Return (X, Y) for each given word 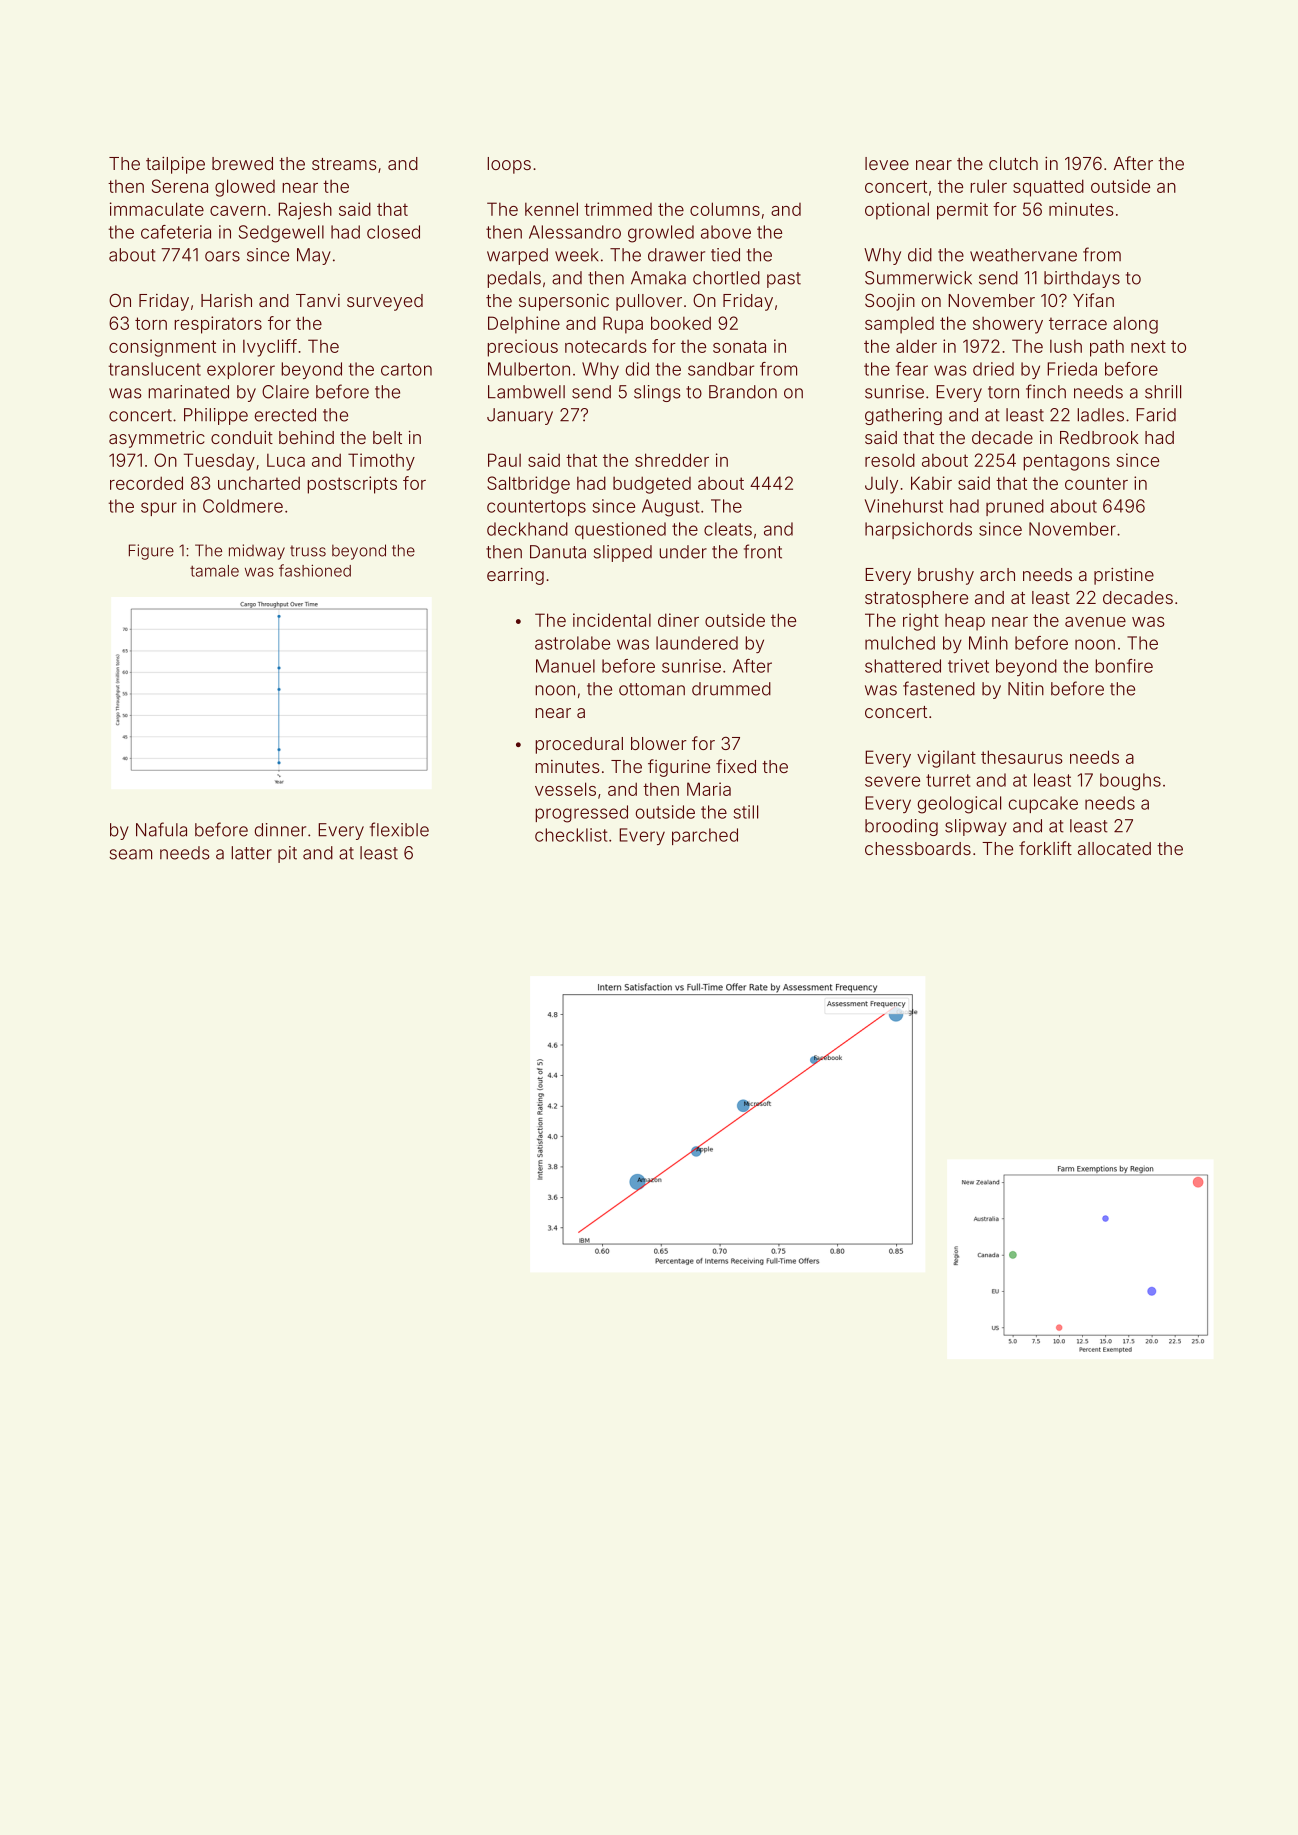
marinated (188, 392)
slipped (622, 553)
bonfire (1124, 666)
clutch (1013, 163)
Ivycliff (270, 348)
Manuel (565, 666)
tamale (214, 571)
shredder (672, 460)
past (784, 280)
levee (887, 163)
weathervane (1023, 255)
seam (130, 854)
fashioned (315, 570)
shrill (1163, 392)
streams (344, 164)
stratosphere (916, 599)
